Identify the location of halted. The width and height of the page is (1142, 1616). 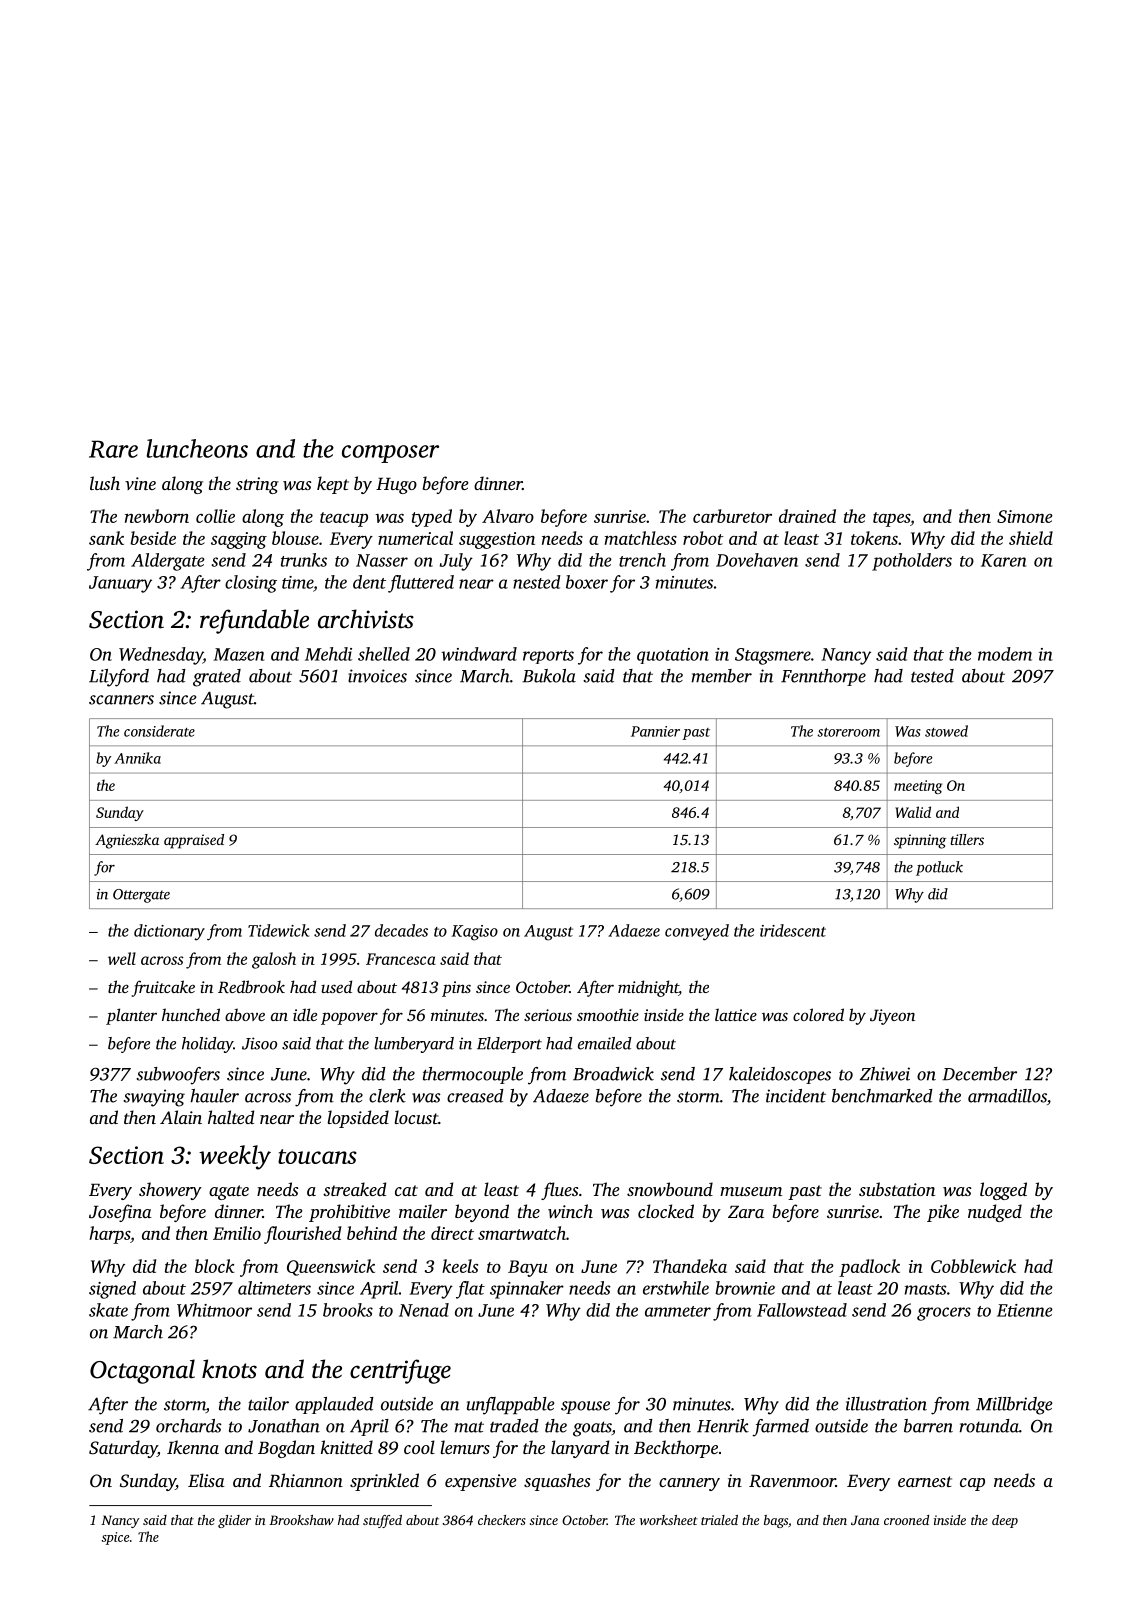
(231, 1117).
